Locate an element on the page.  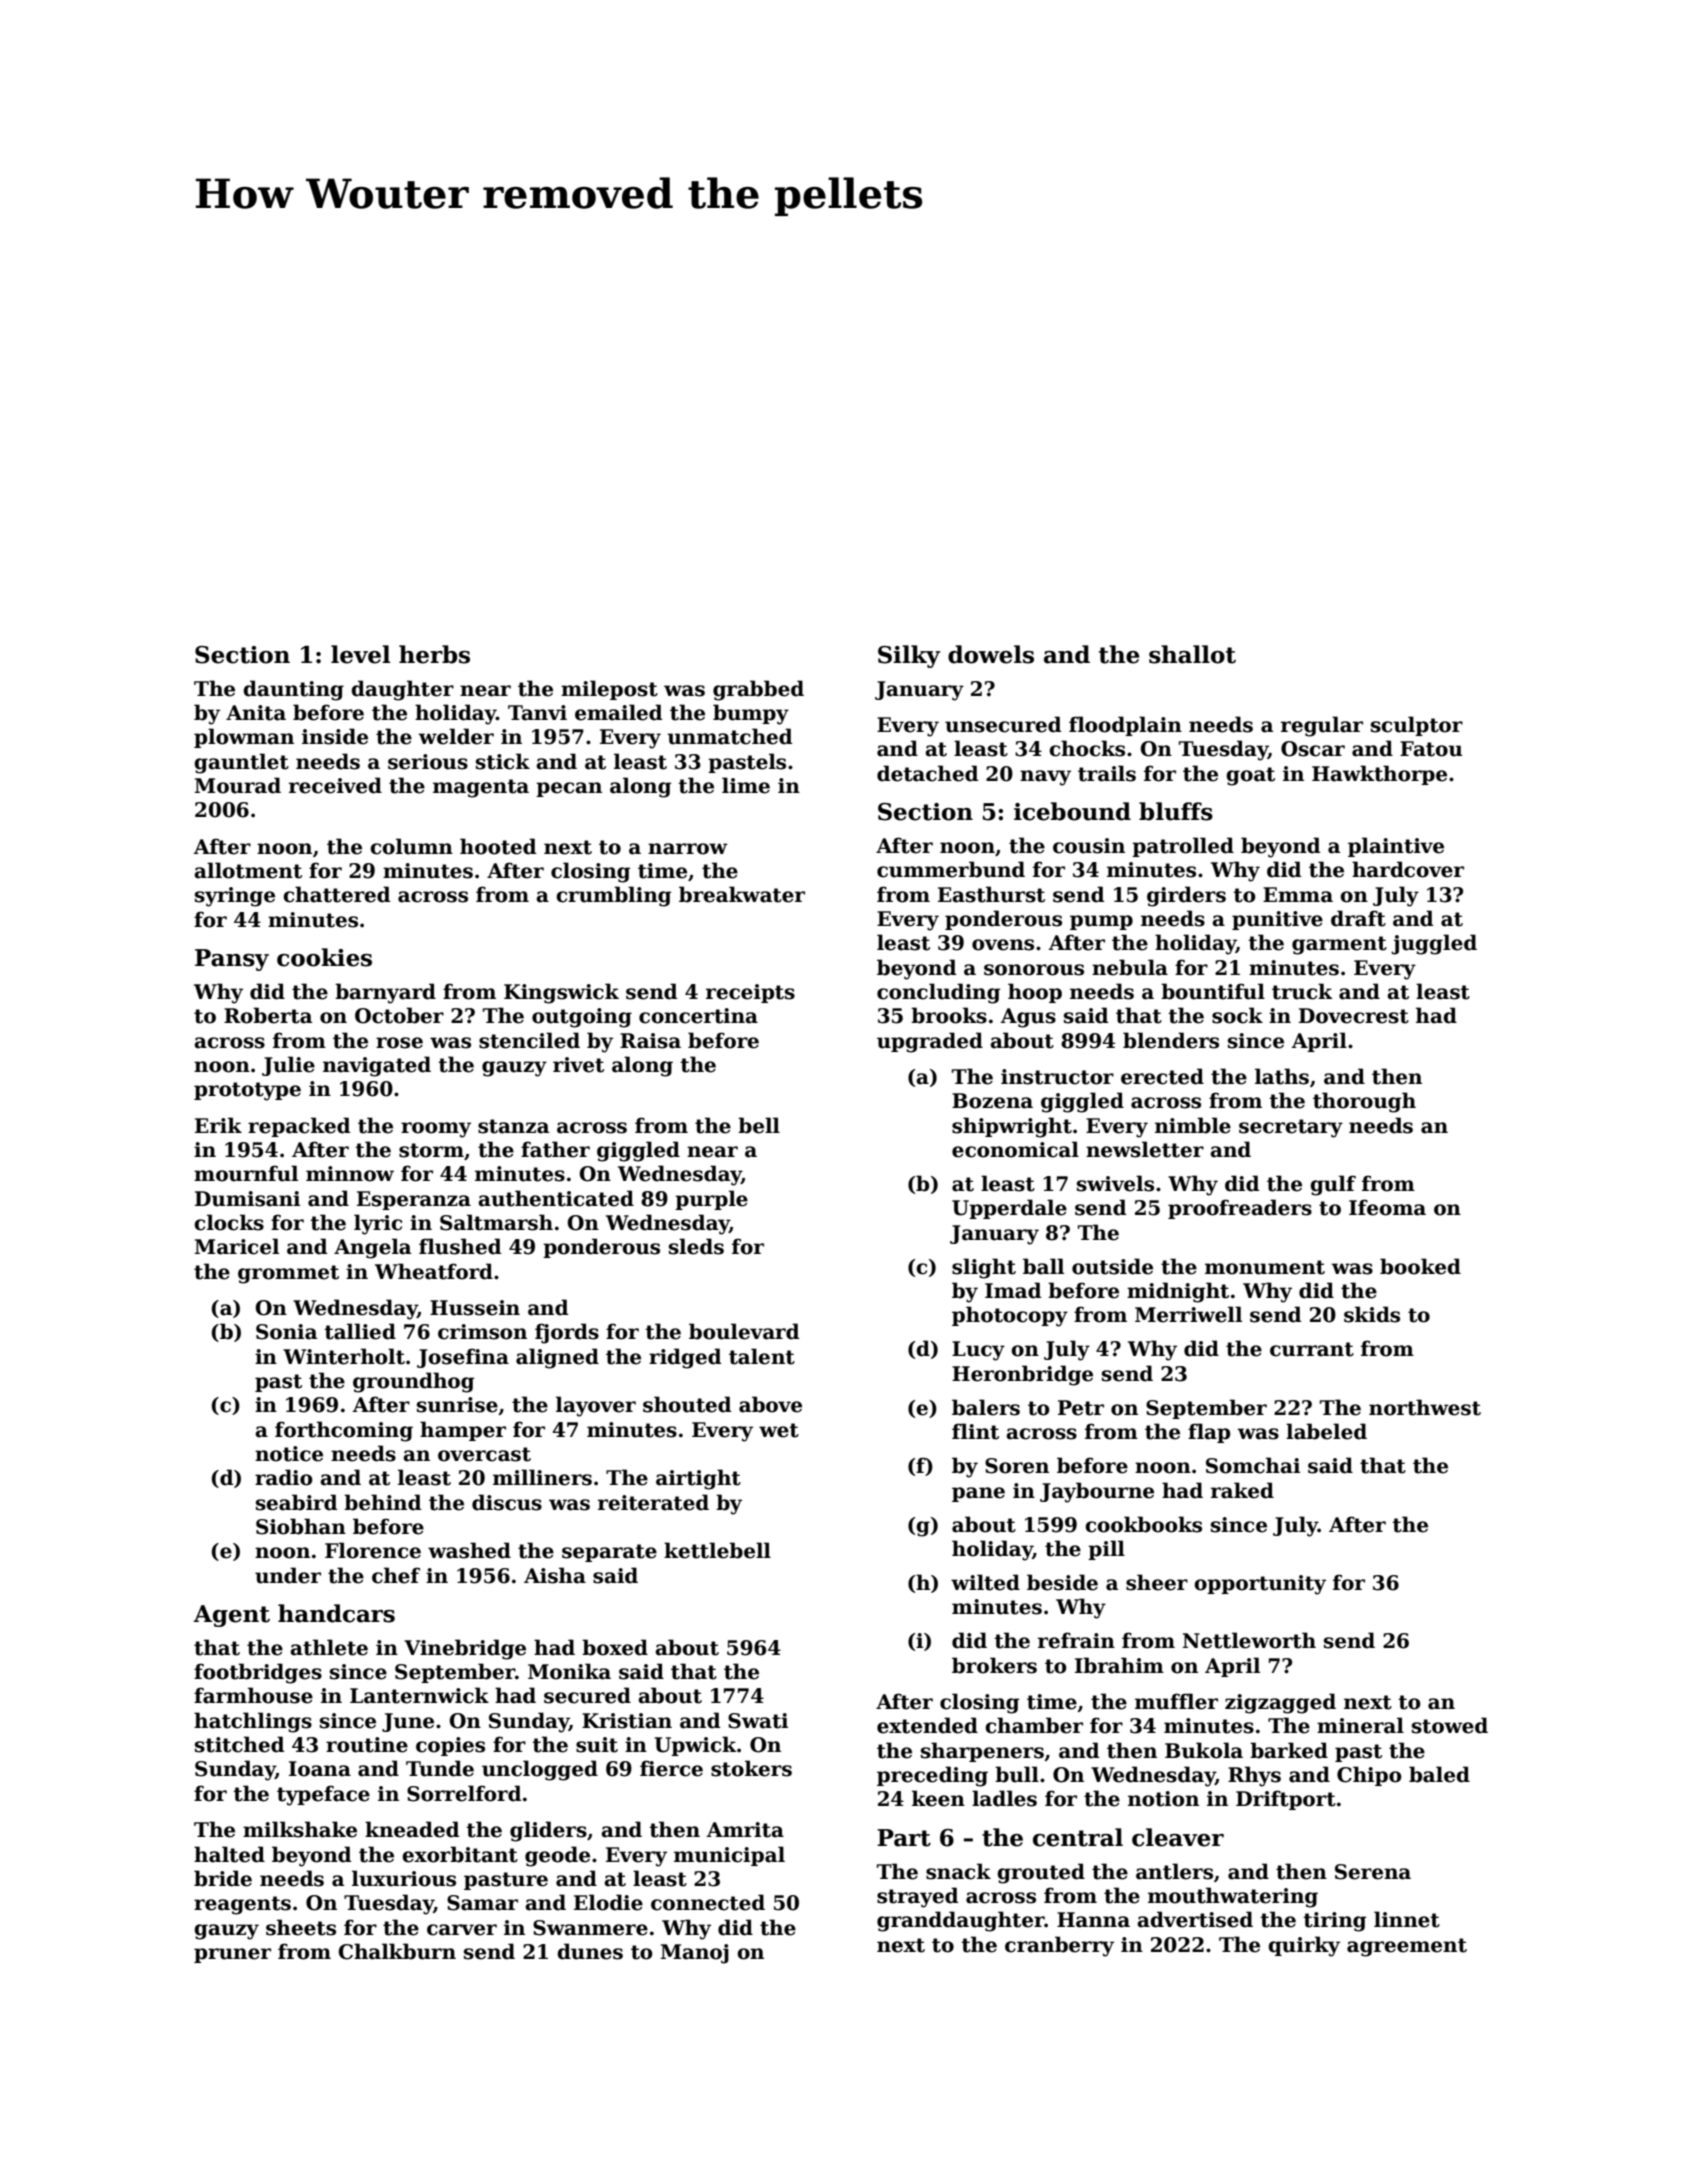
Imad is located at coordinates (1013, 1290).
